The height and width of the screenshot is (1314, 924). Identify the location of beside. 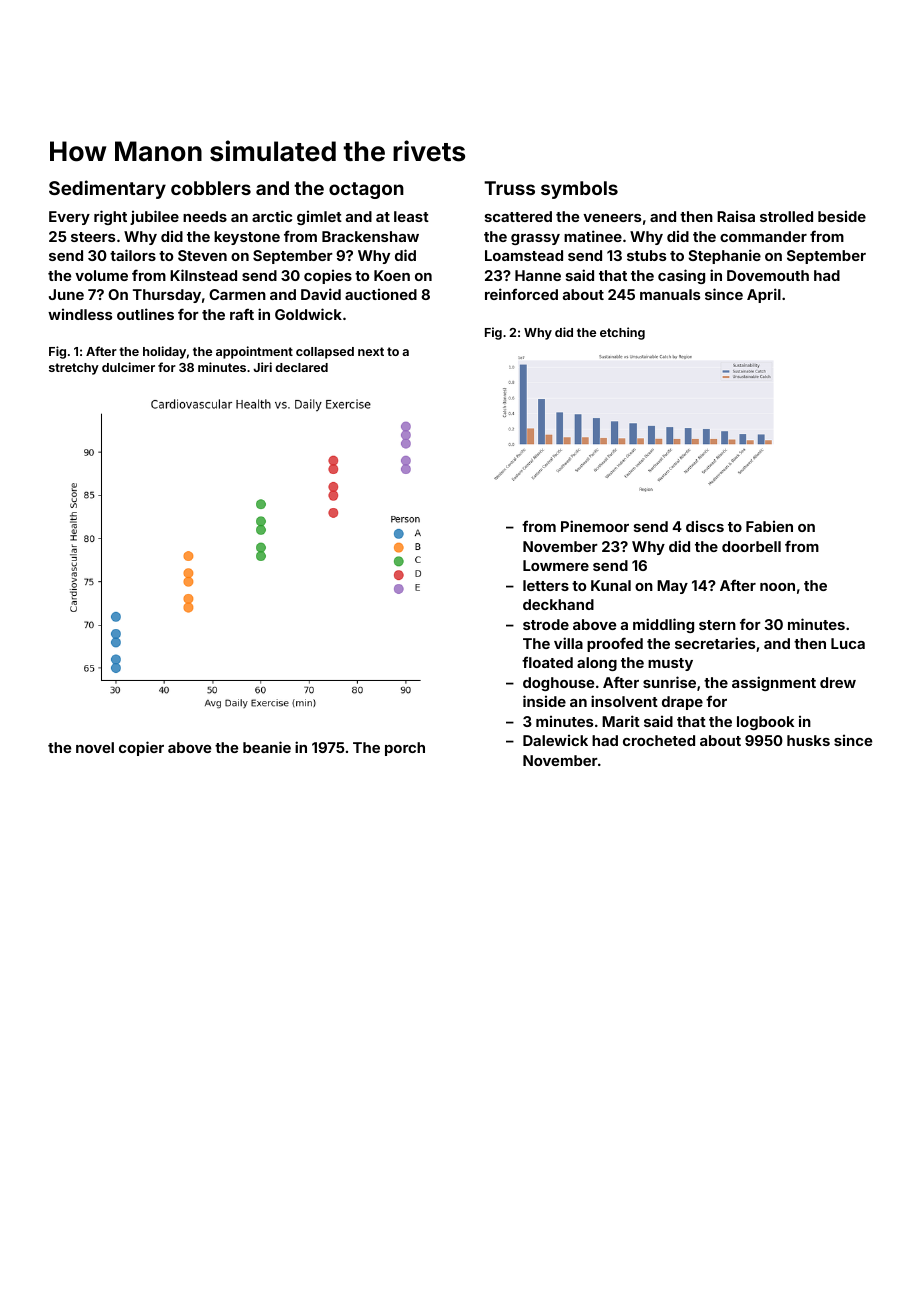
(842, 216).
